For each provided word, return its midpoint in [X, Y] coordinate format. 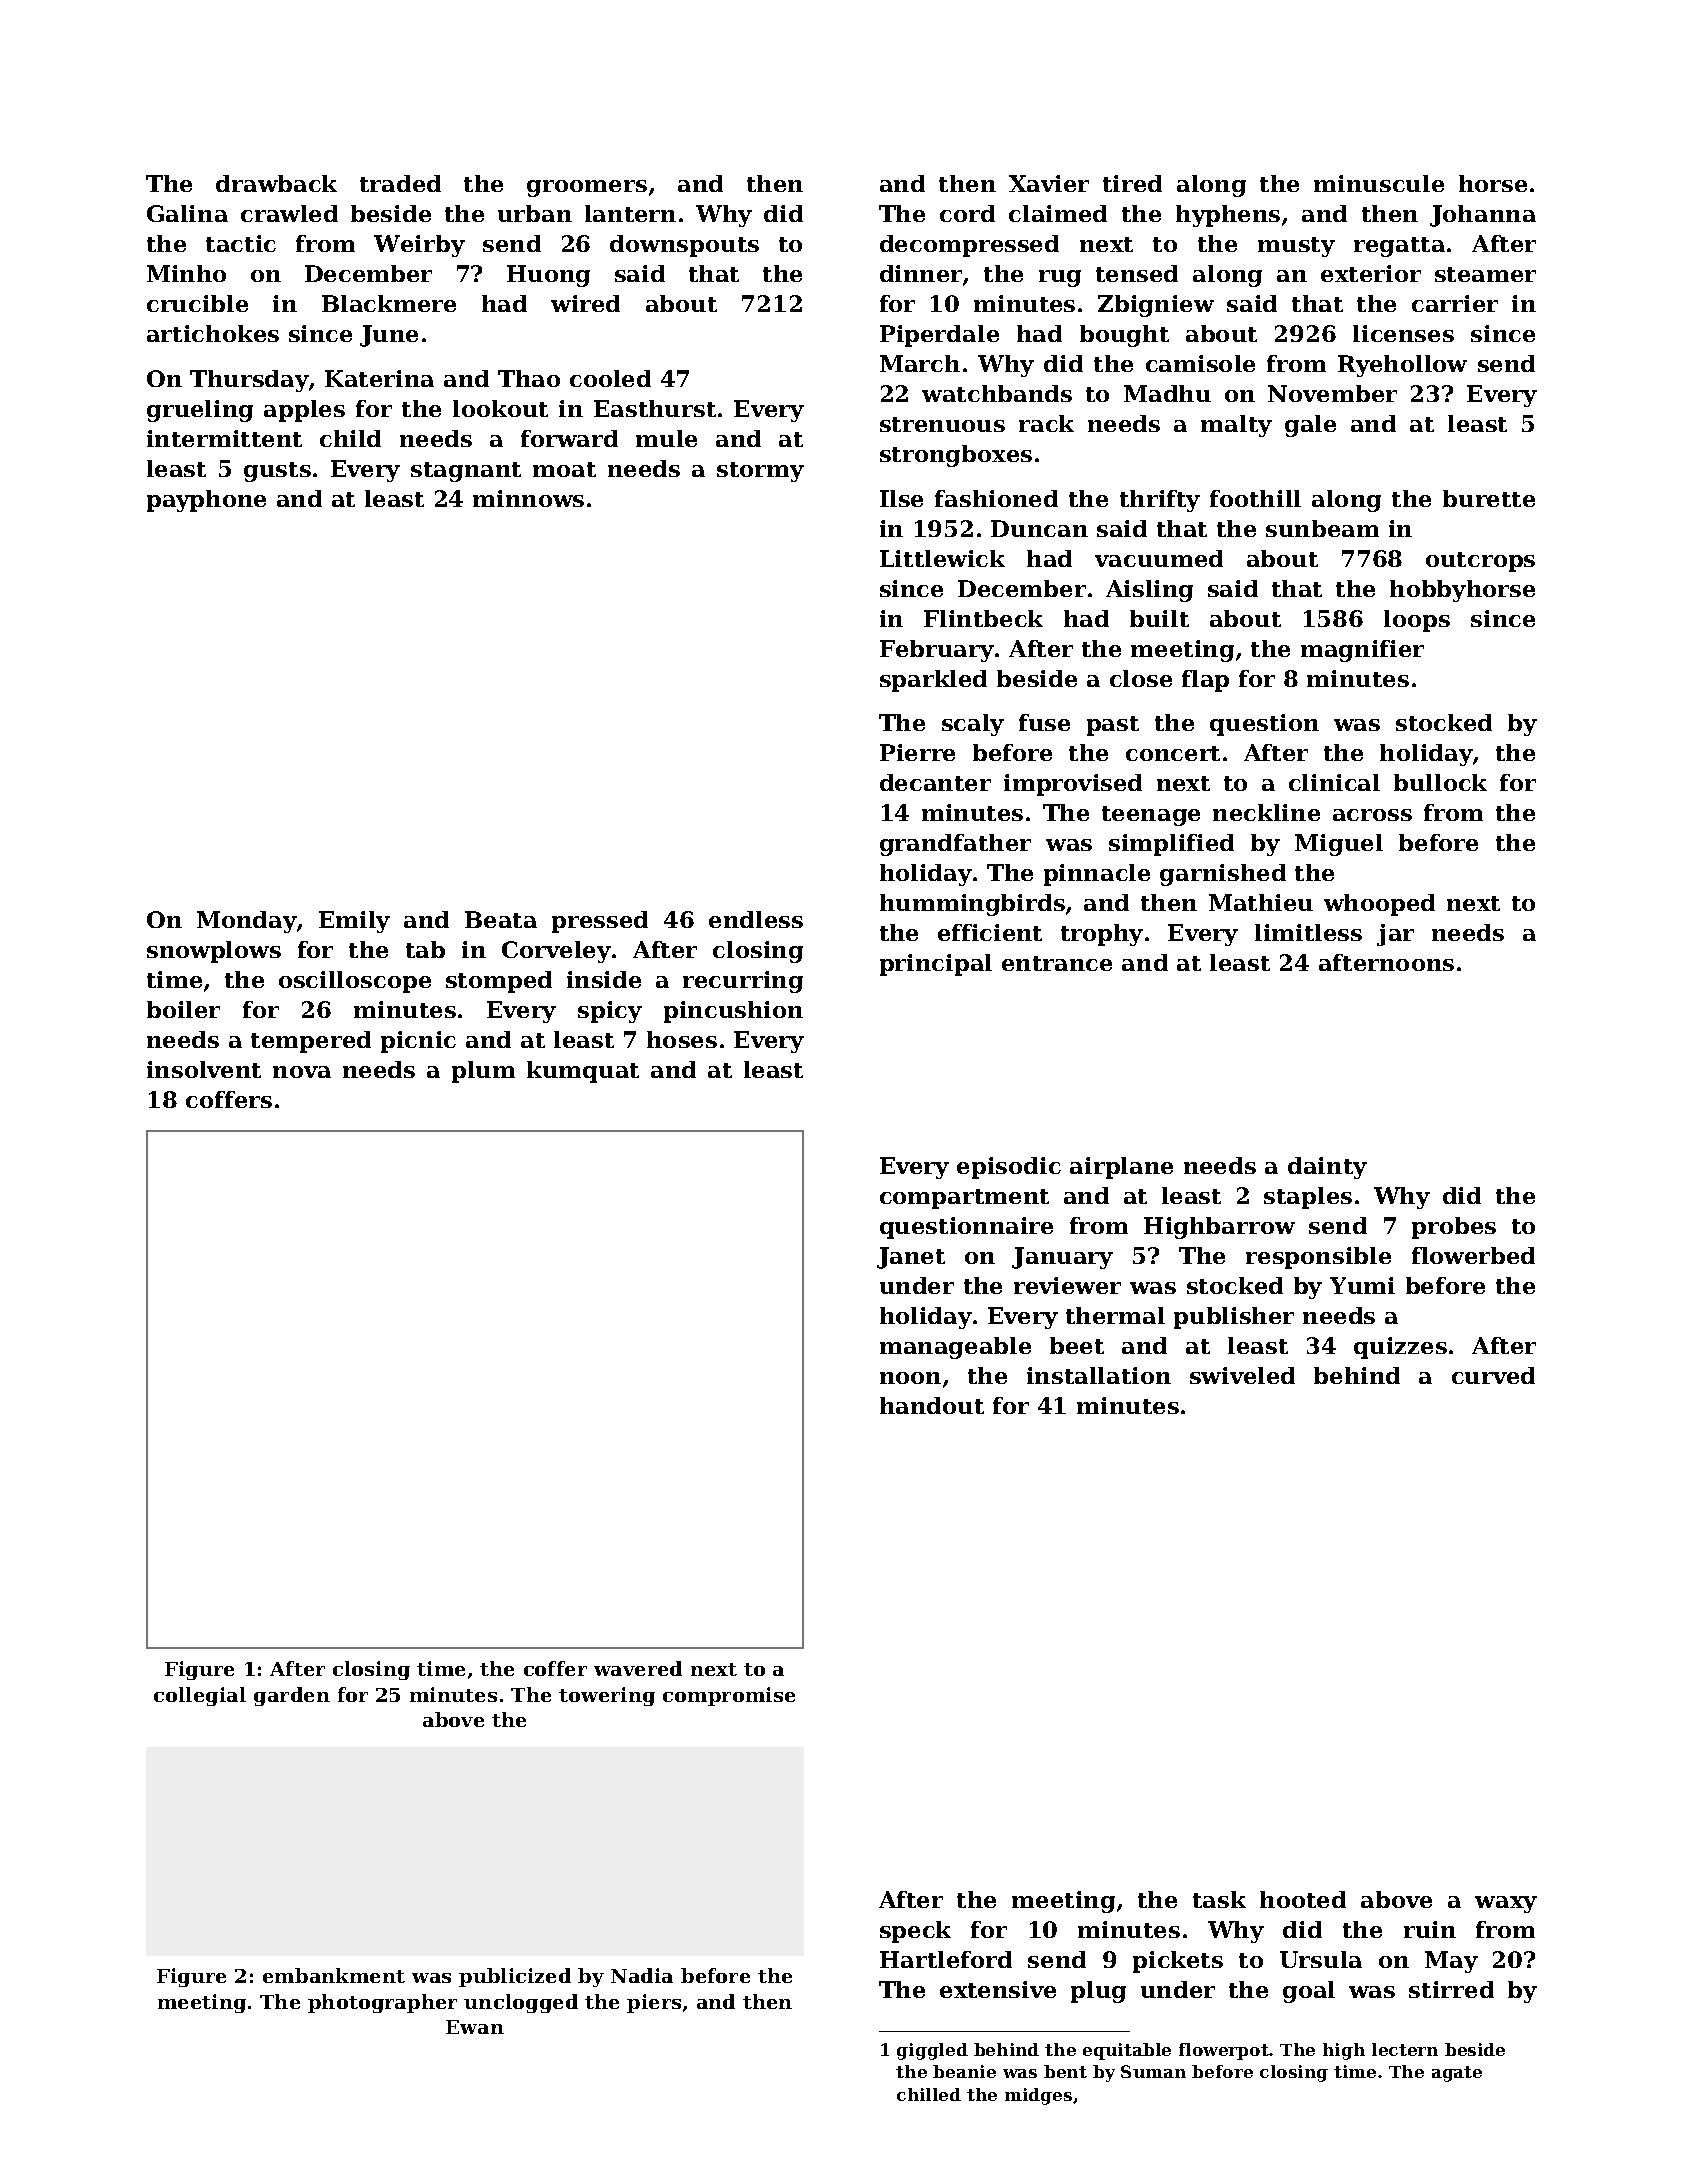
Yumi [1362, 1285]
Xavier [1049, 183]
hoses [682, 1039]
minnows [528, 498]
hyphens [1228, 216]
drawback [276, 183]
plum [483, 1072]
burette [1489, 498]
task [1219, 1899]
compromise [729, 1696]
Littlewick [942, 558]
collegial [200, 1696]
